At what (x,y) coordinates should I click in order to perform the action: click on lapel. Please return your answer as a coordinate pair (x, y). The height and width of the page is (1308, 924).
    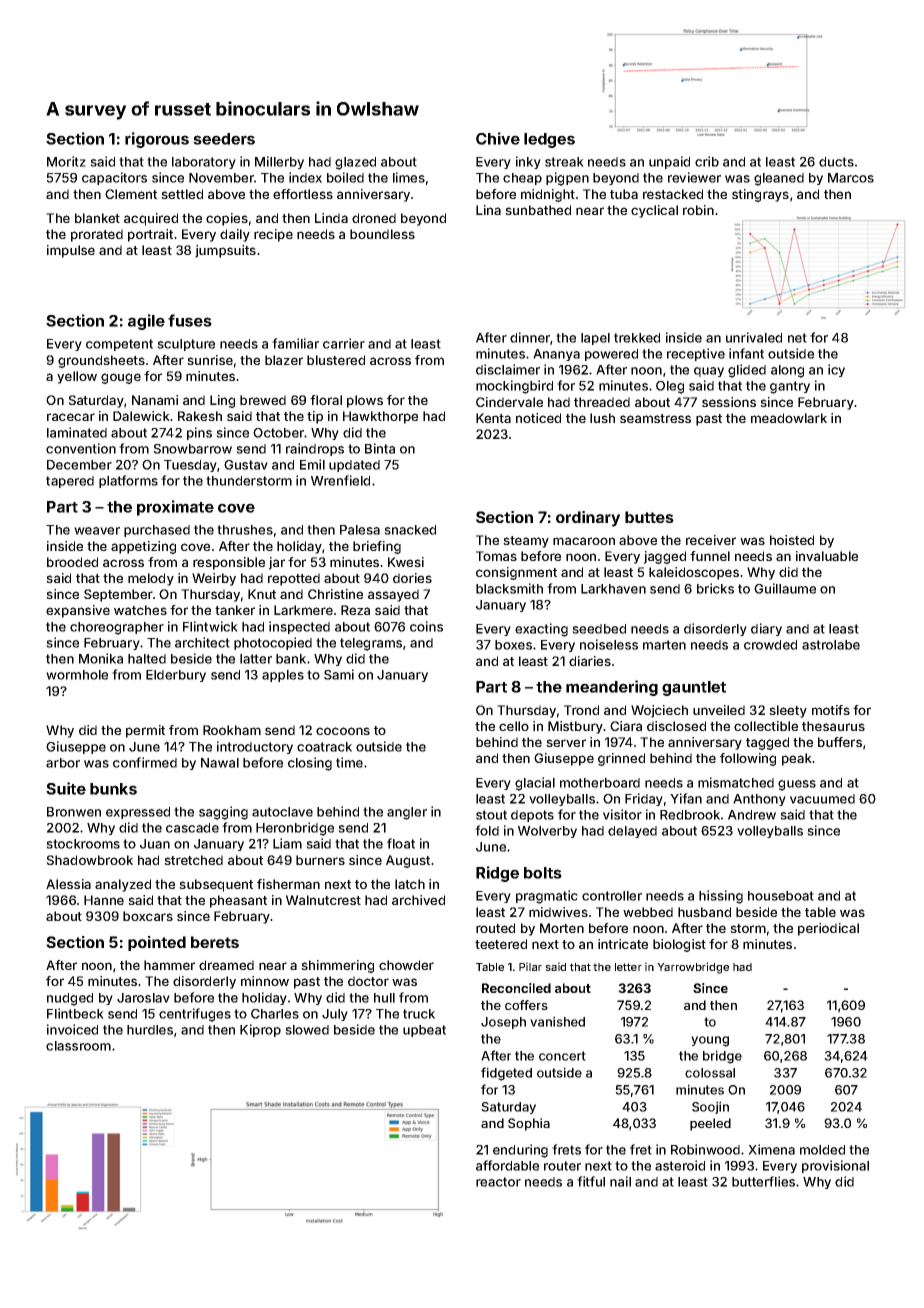
    Looking at the image, I should click on (595, 339).
